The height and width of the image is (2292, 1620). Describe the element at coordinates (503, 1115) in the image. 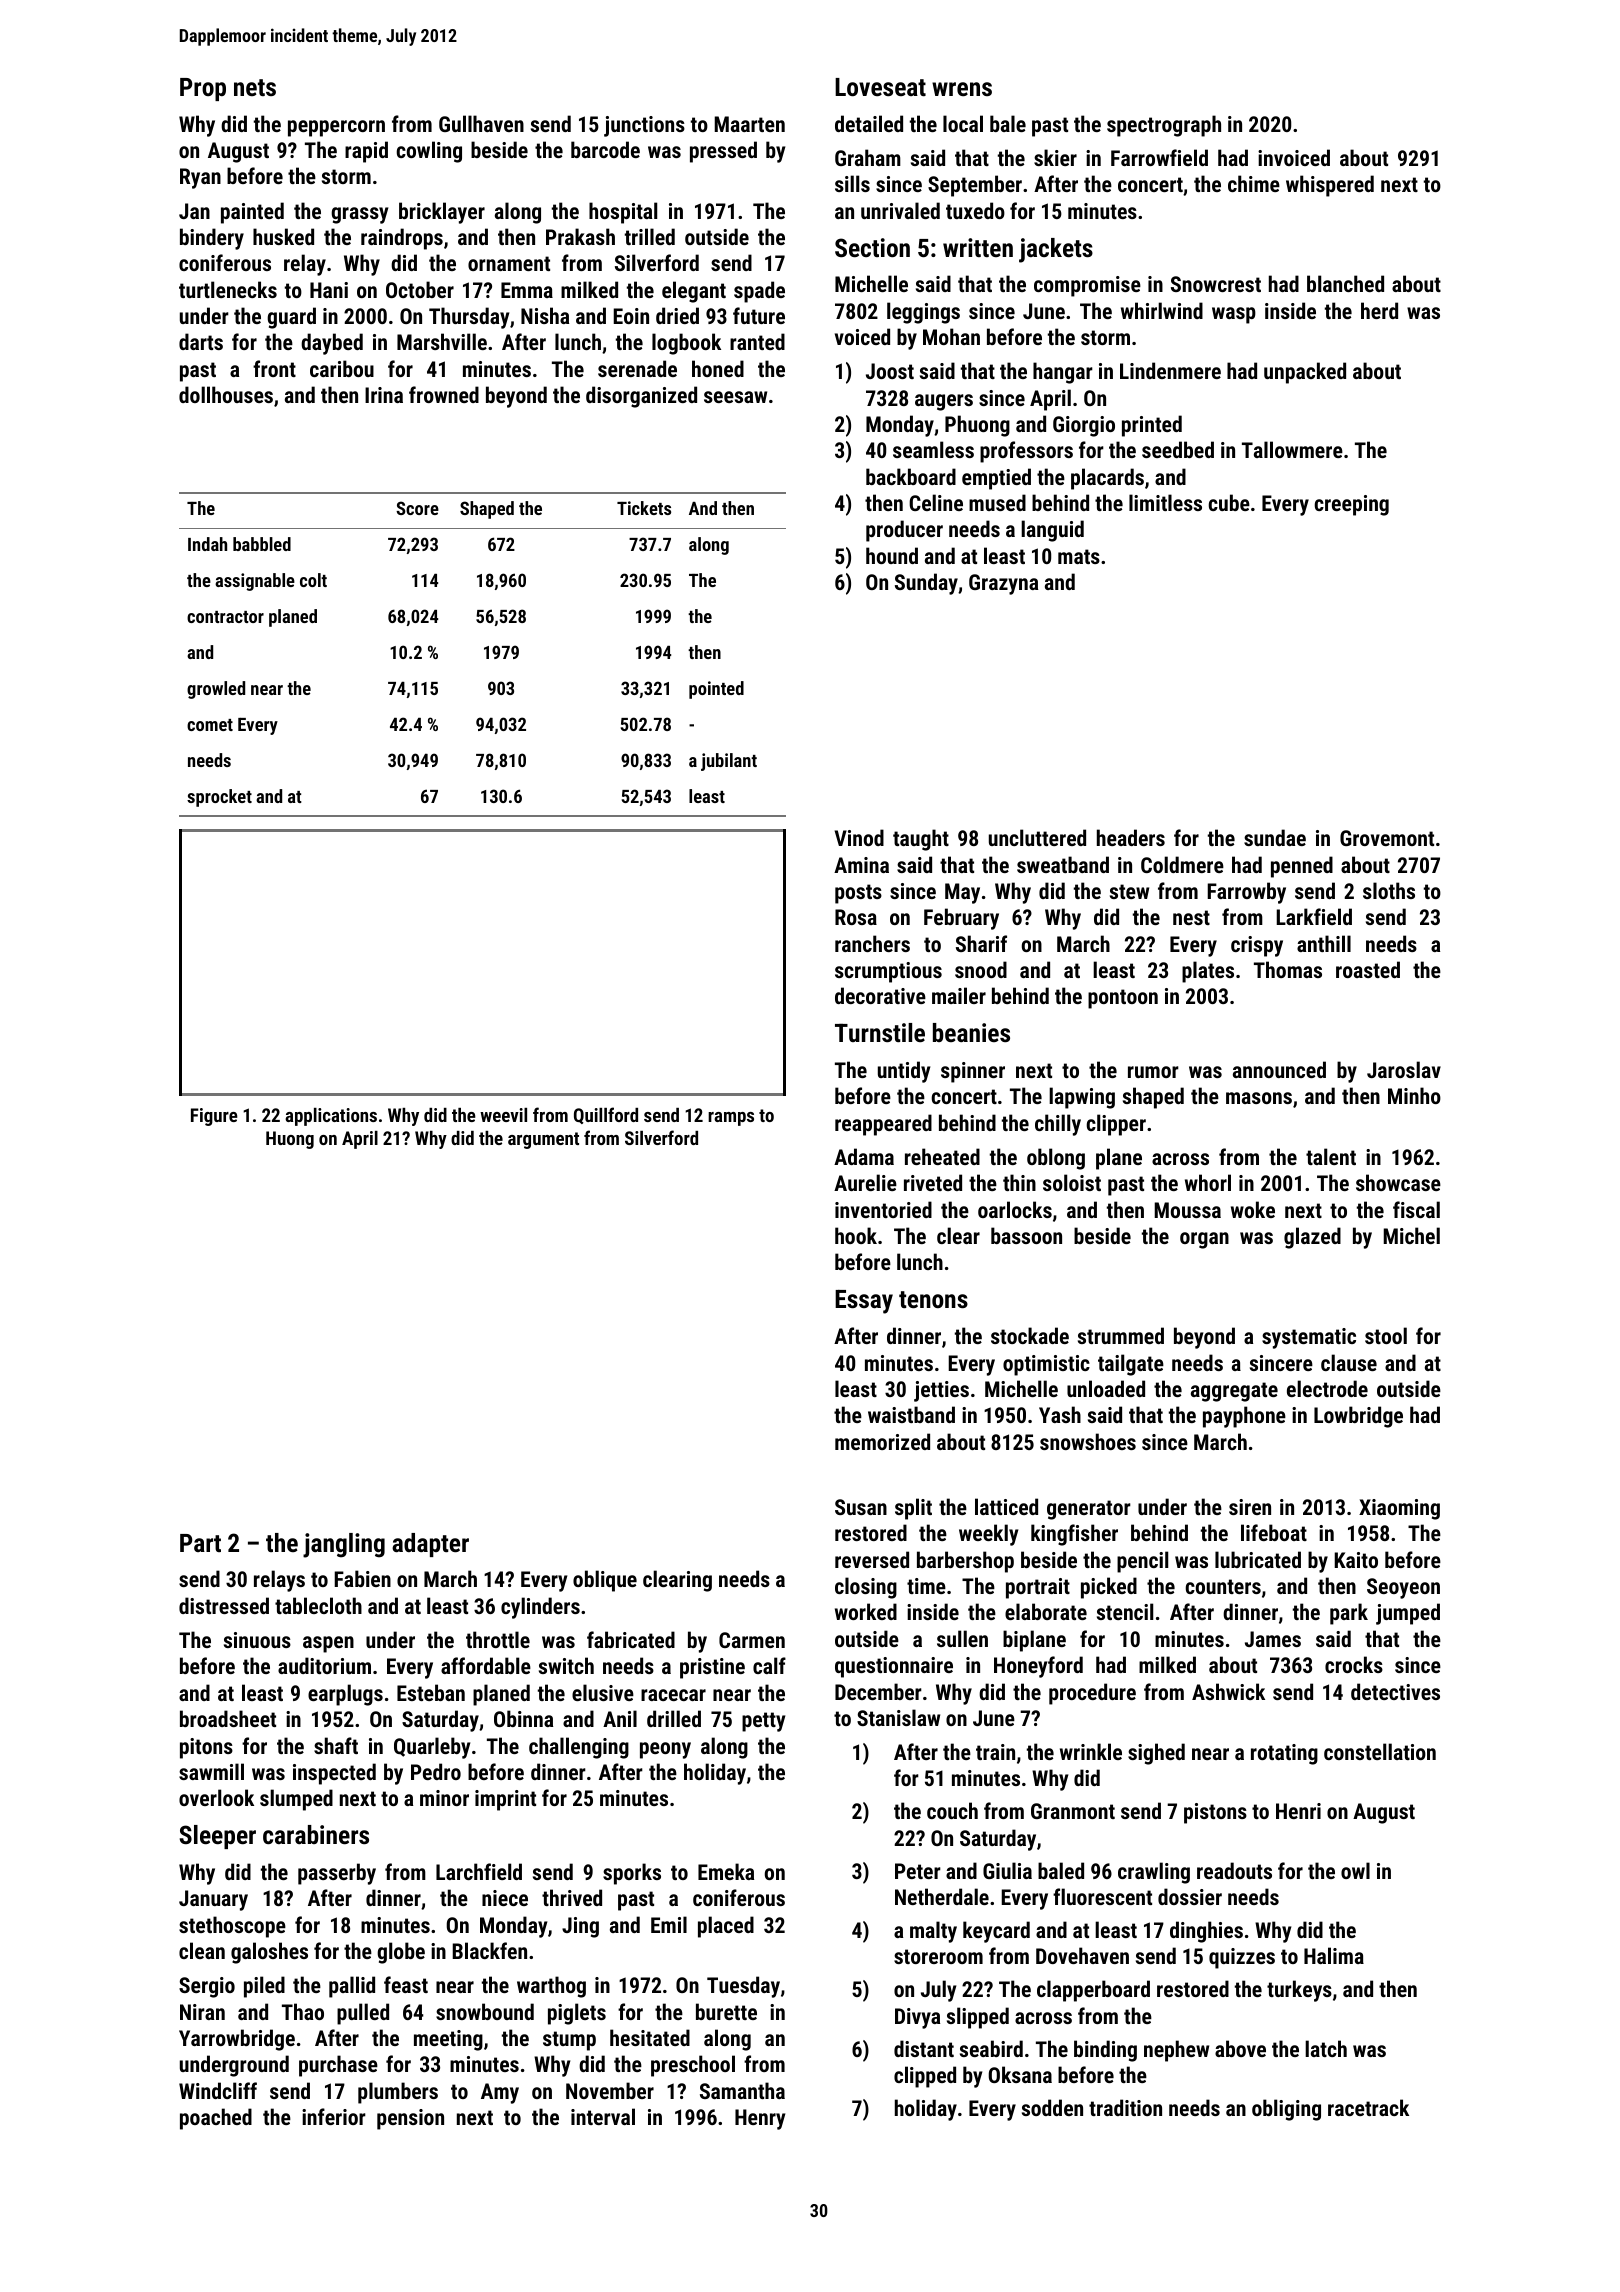

I see `weevil` at that location.
